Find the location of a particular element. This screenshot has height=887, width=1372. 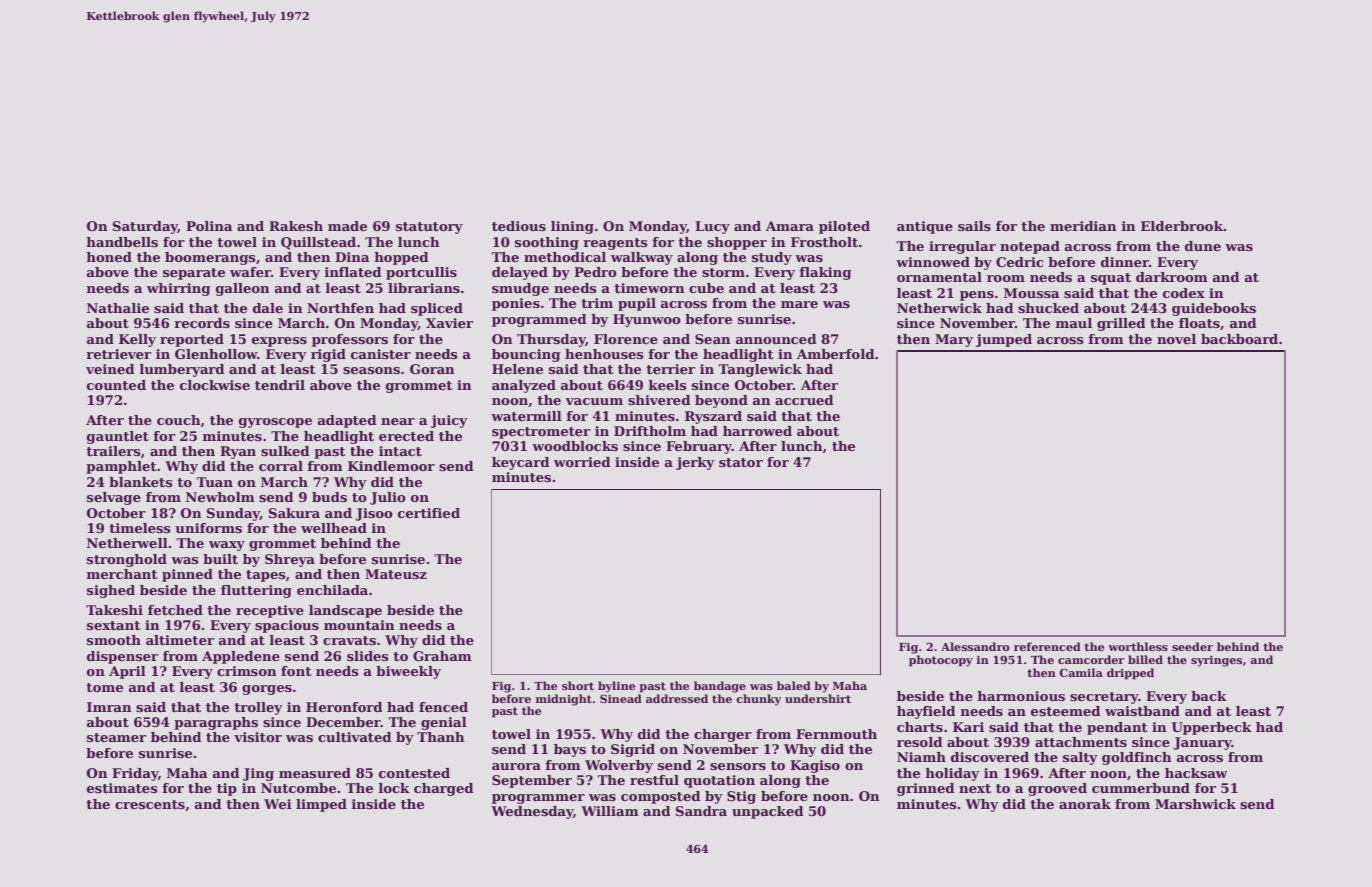

fenced is located at coordinates (443, 707).
